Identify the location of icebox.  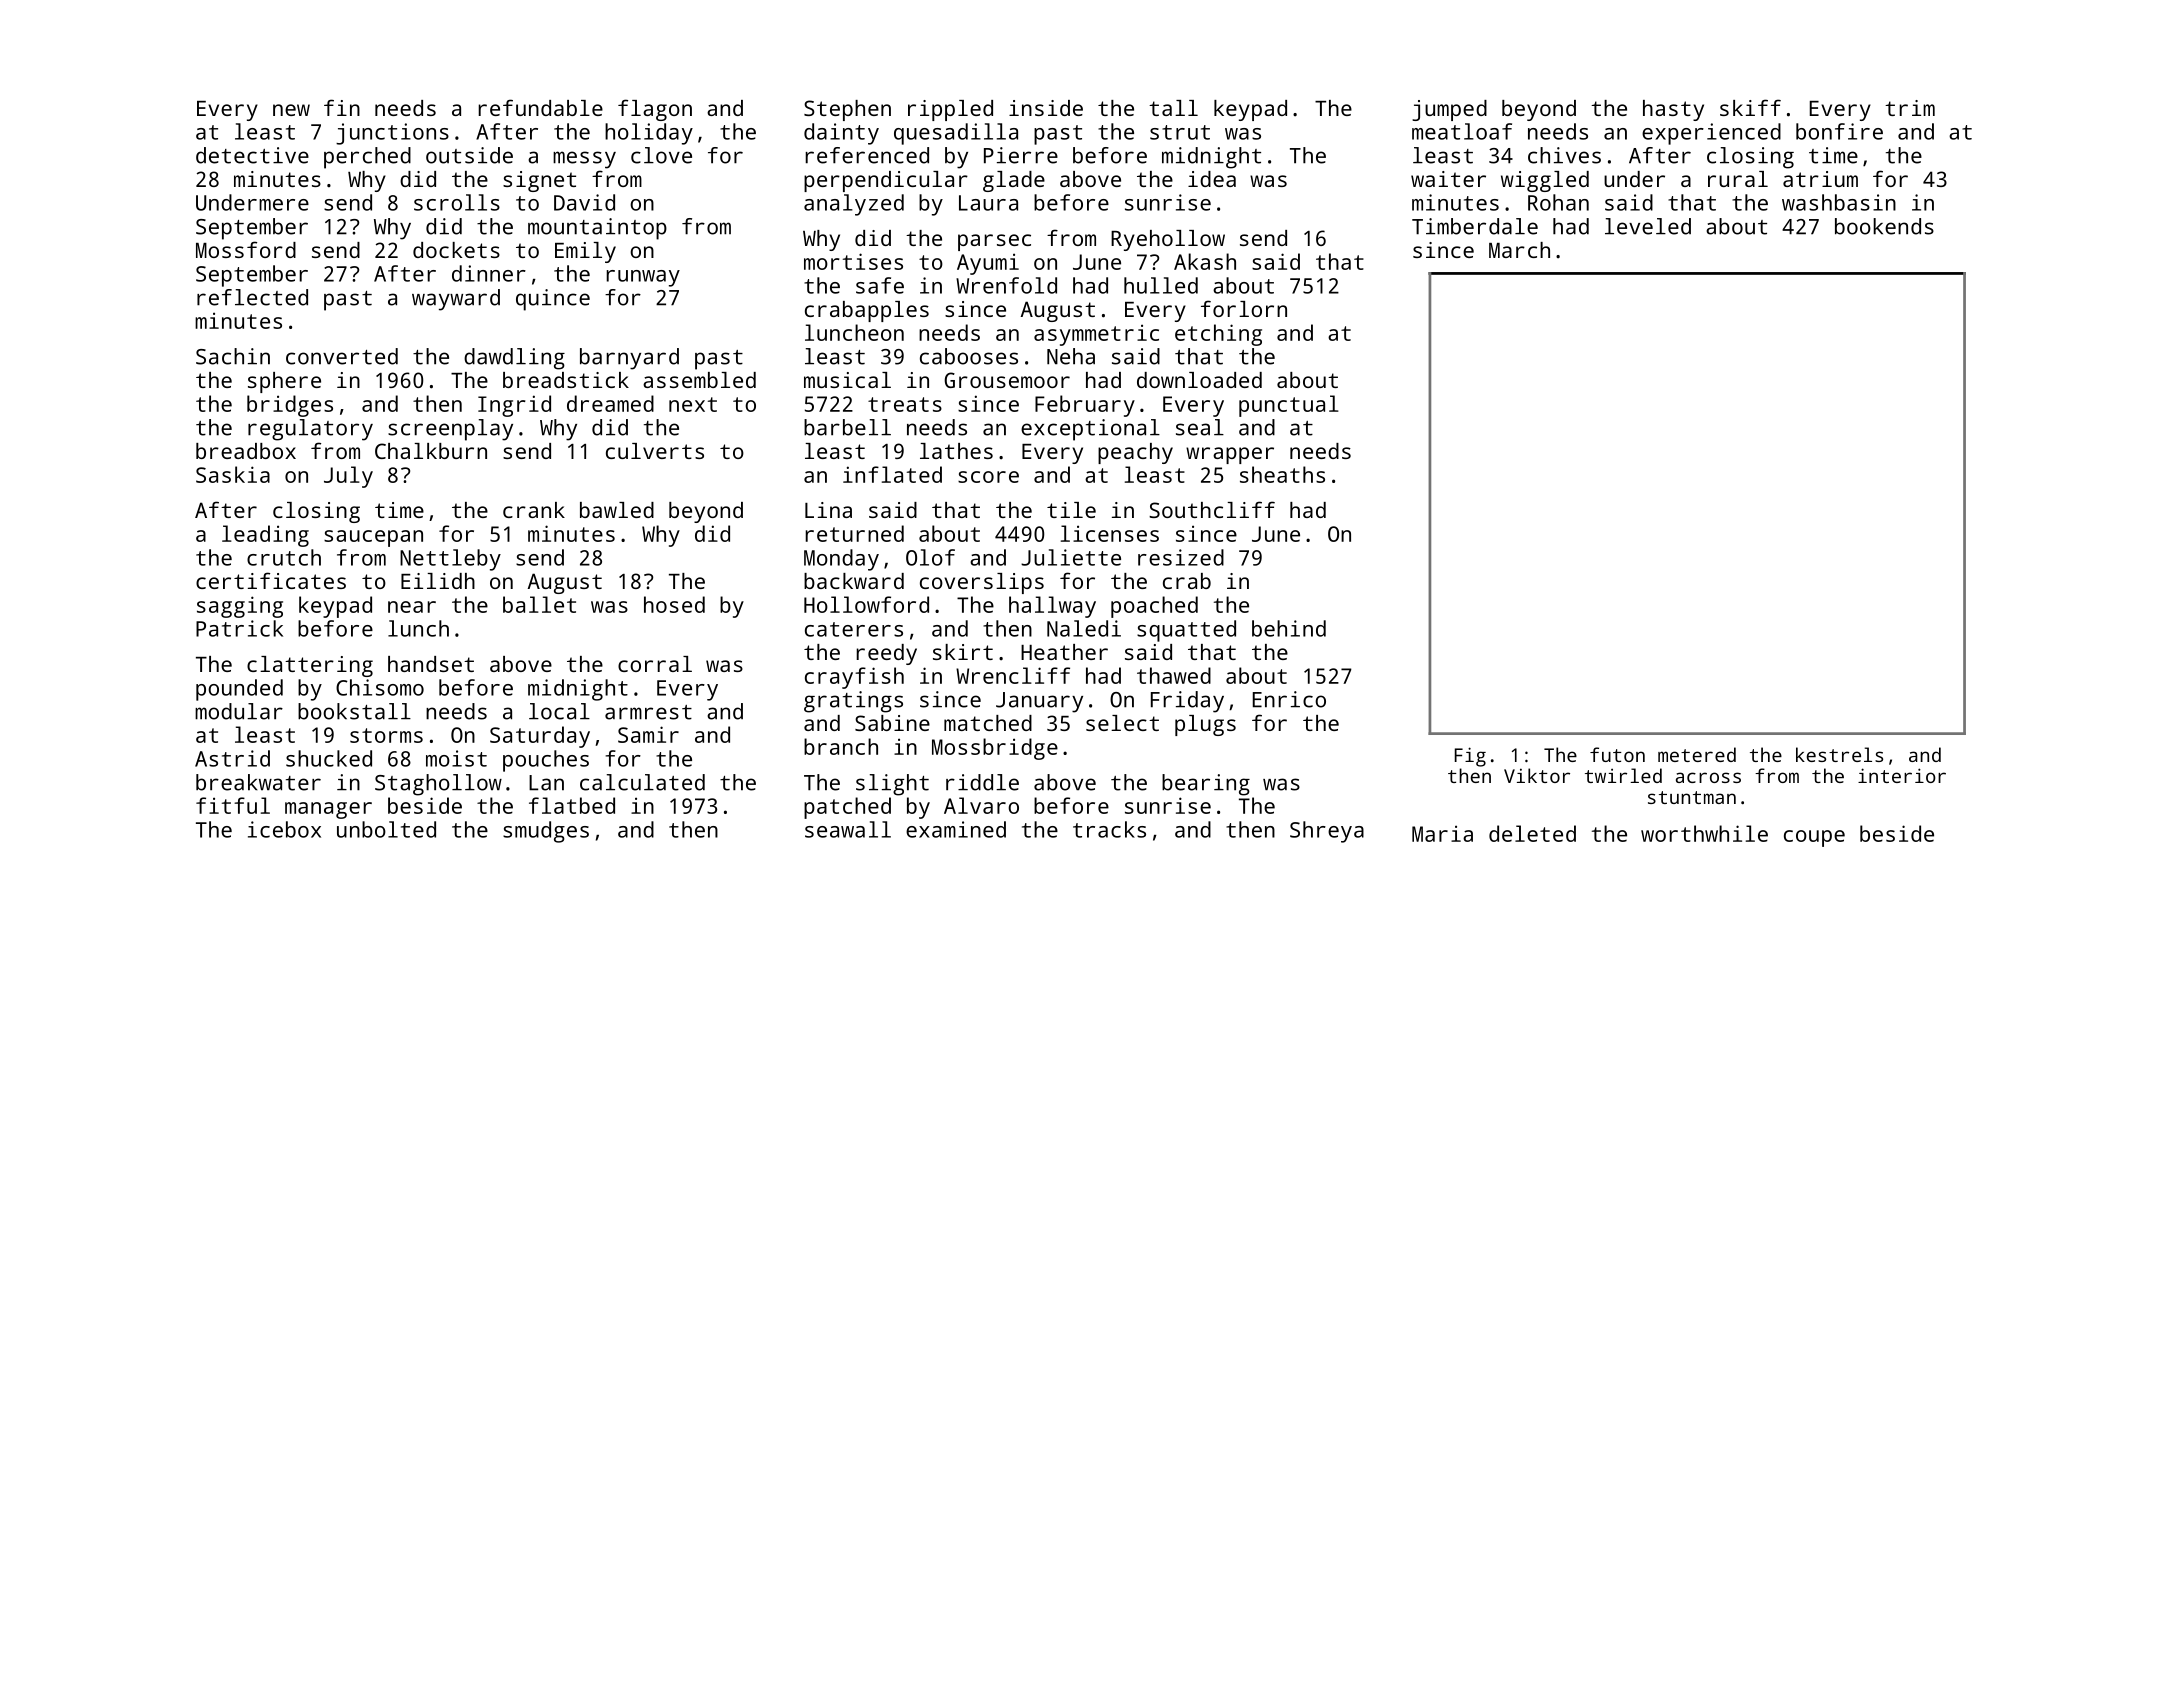
(284, 829).
